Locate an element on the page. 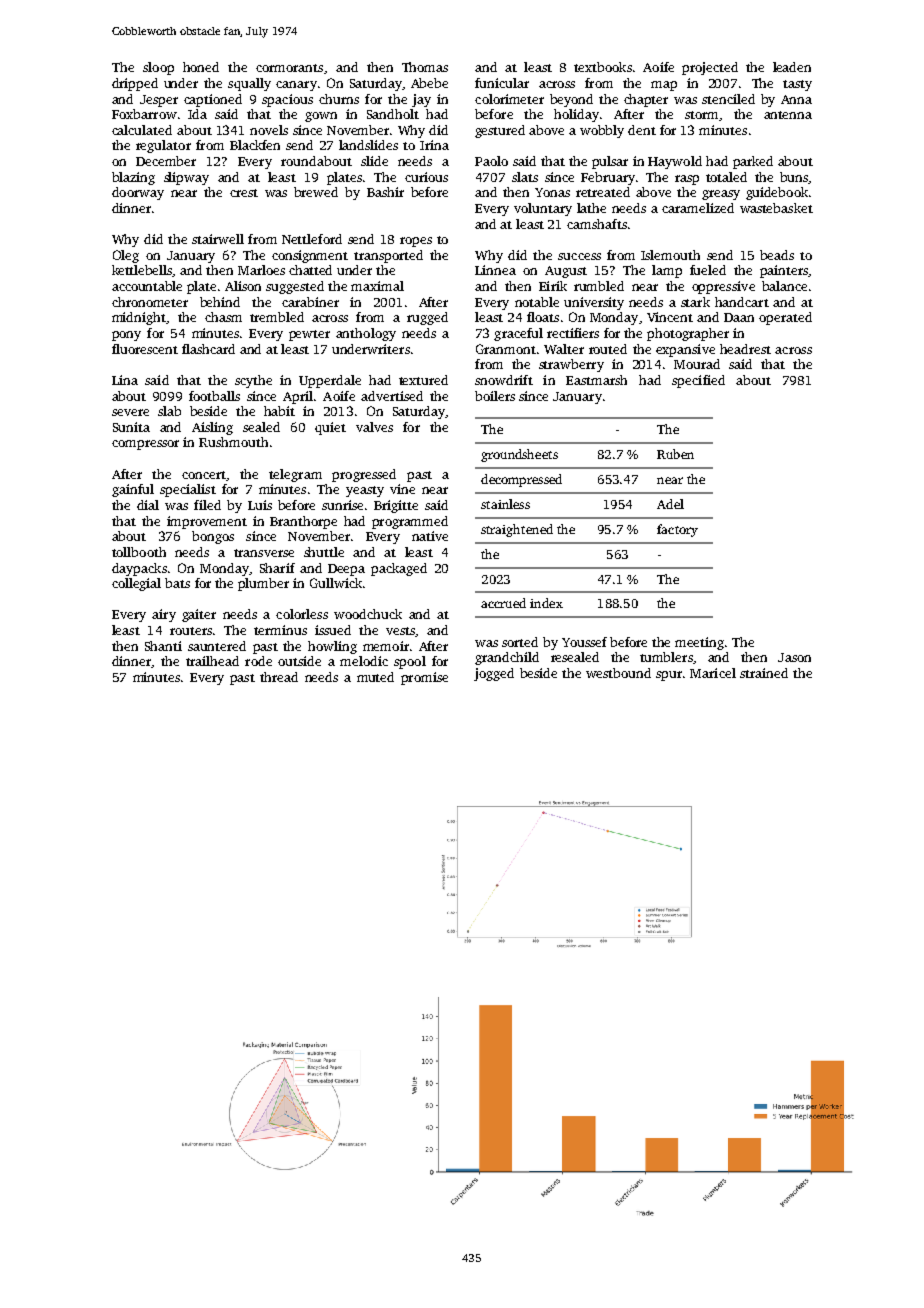  success is located at coordinates (579, 256).
